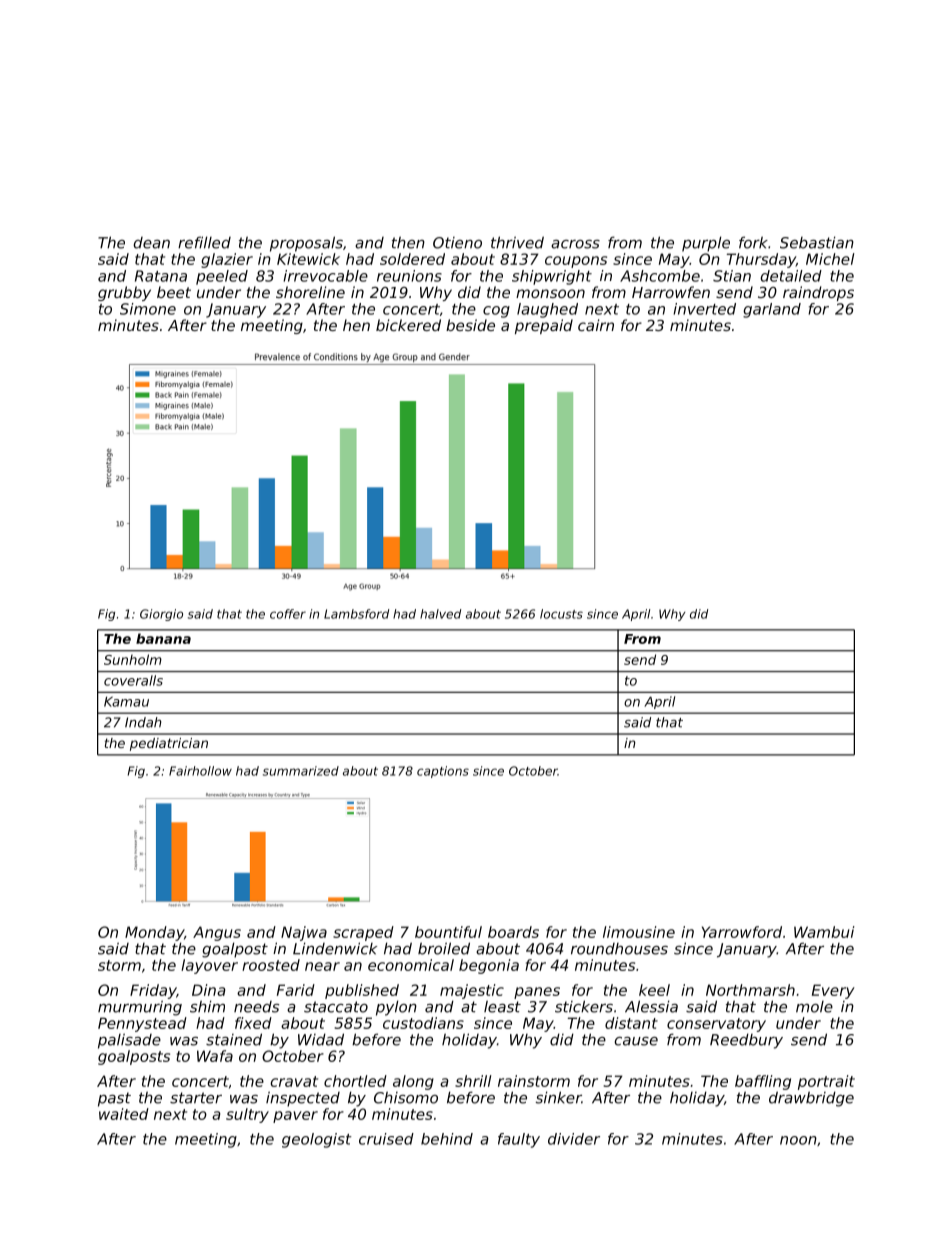 The height and width of the screenshot is (1233, 952). I want to click on boards, so click(513, 932).
